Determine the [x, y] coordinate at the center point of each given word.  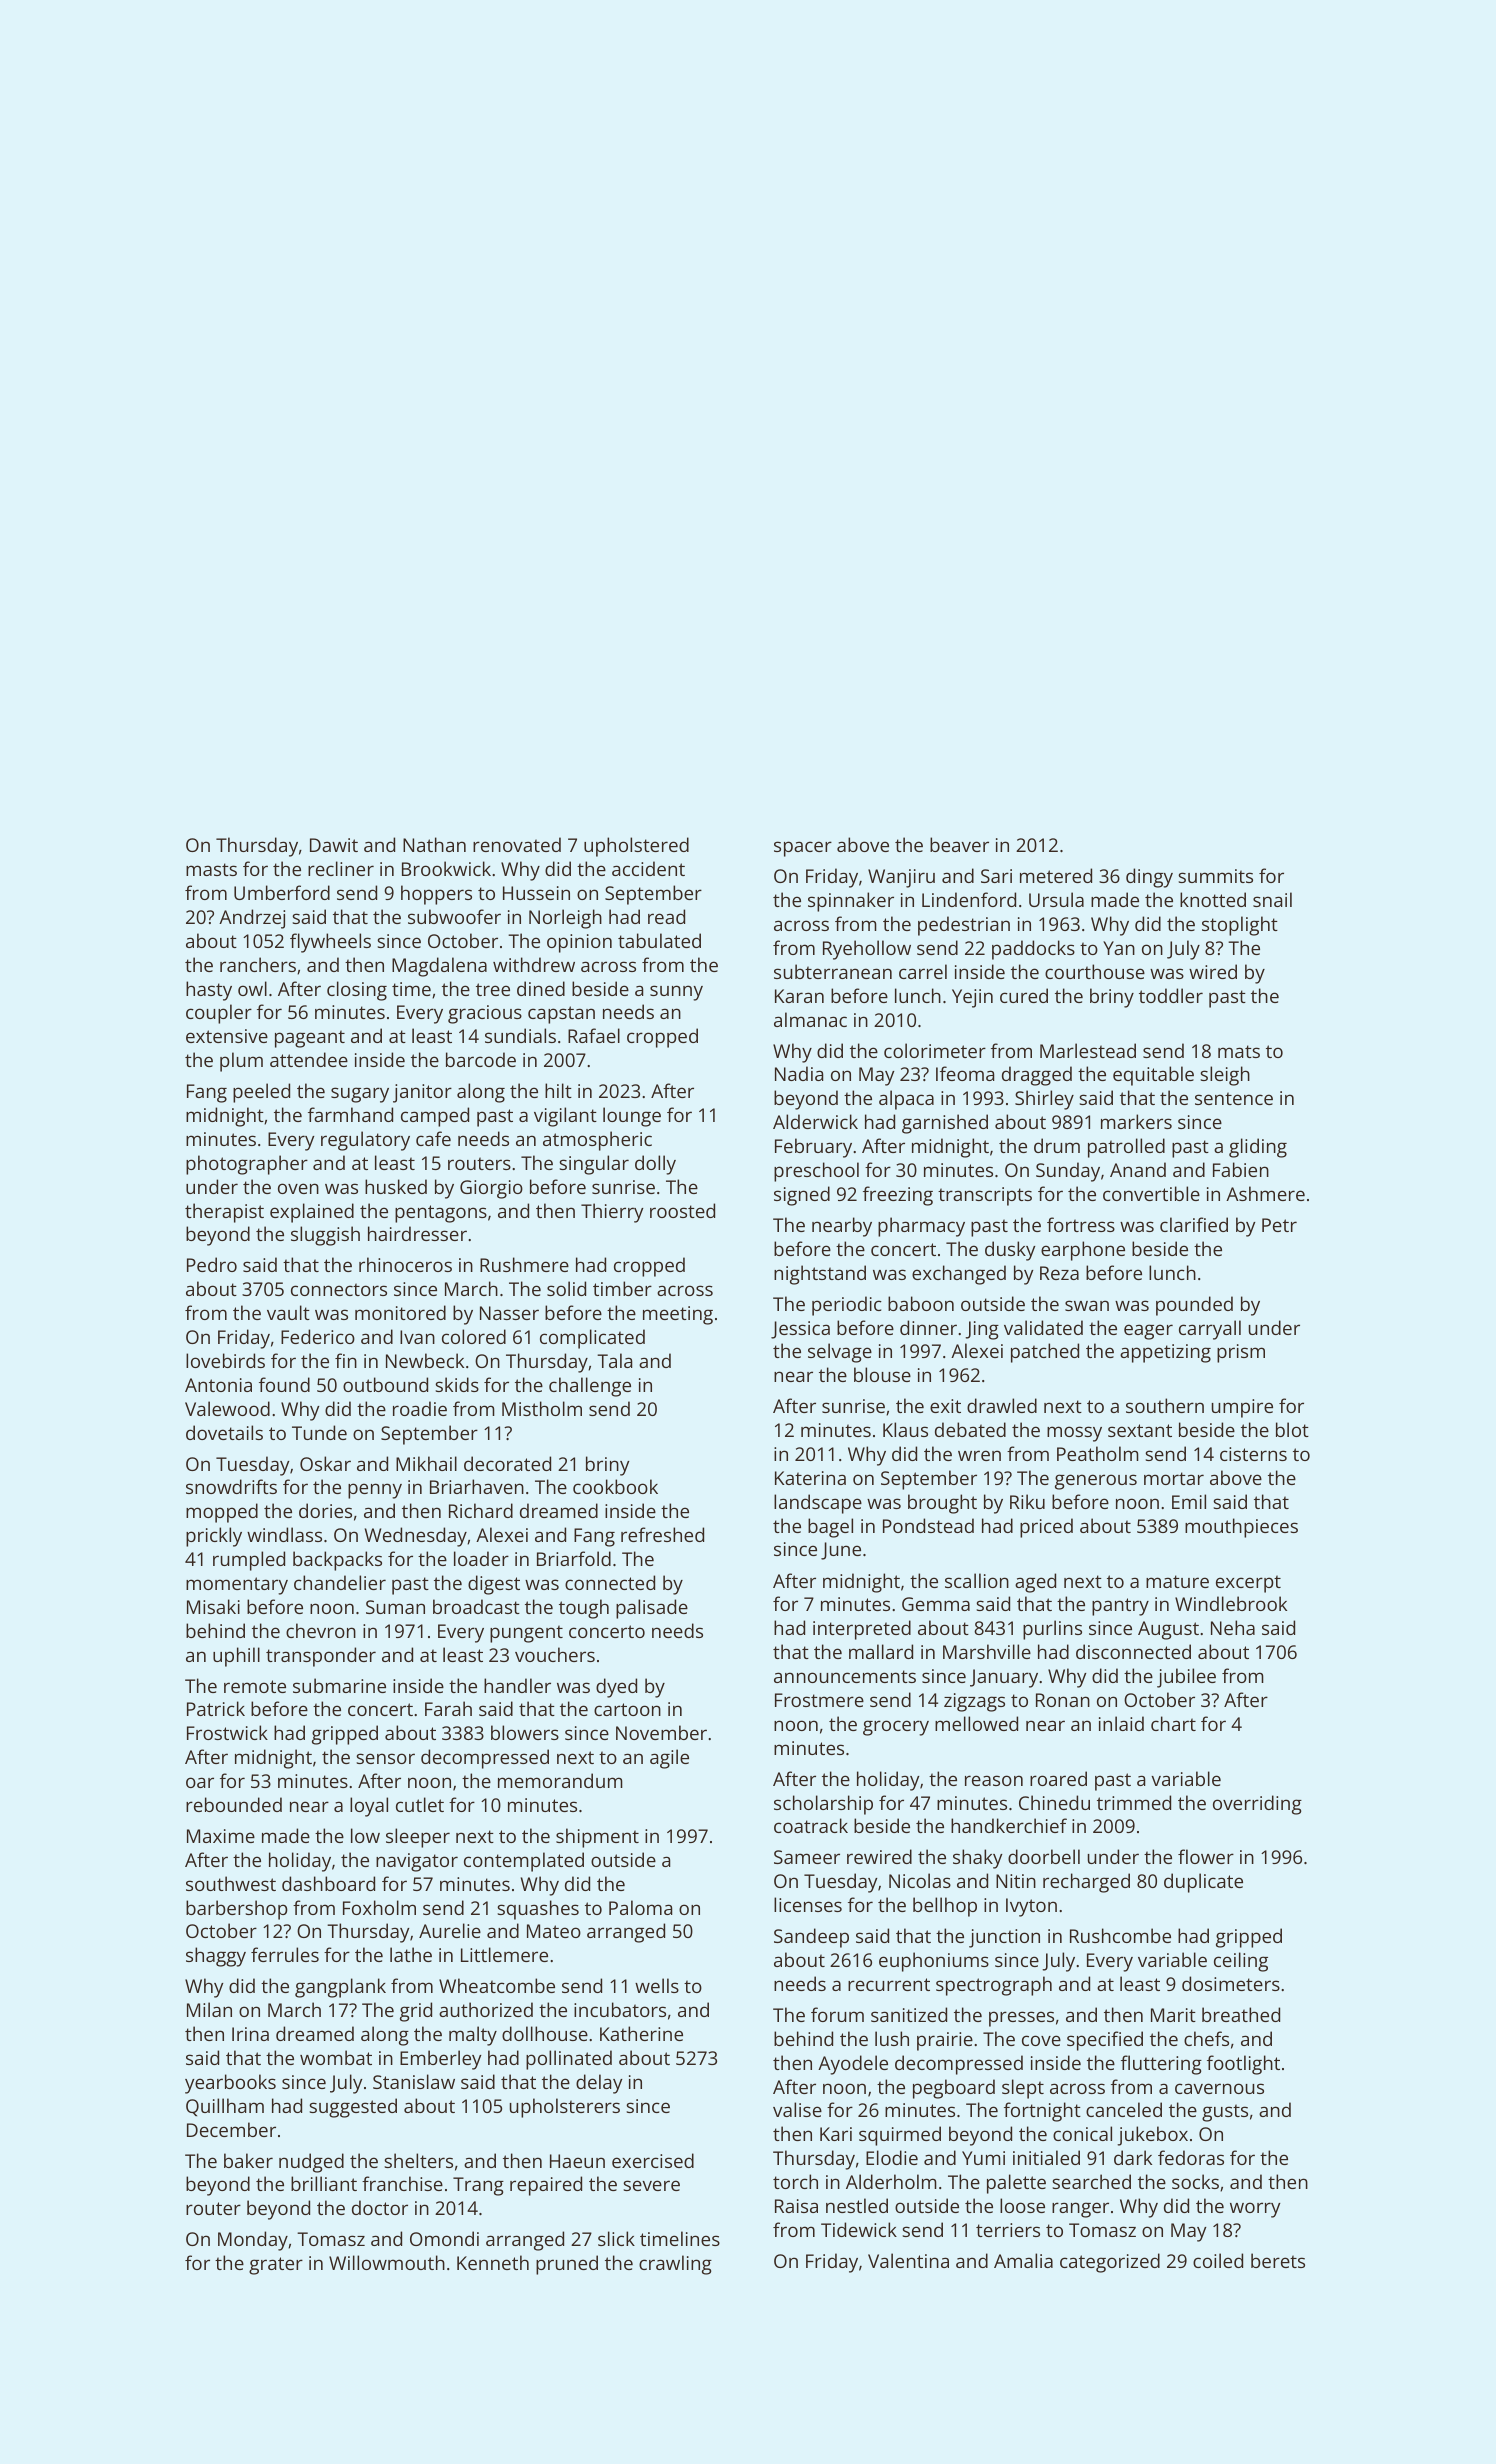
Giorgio [491, 1189]
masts [211, 869]
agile [669, 1759]
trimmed [1134, 1802]
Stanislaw [414, 2081]
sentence [1234, 1098]
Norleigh [565, 919]
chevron [321, 1630]
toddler [1171, 995]
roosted [682, 1210]
